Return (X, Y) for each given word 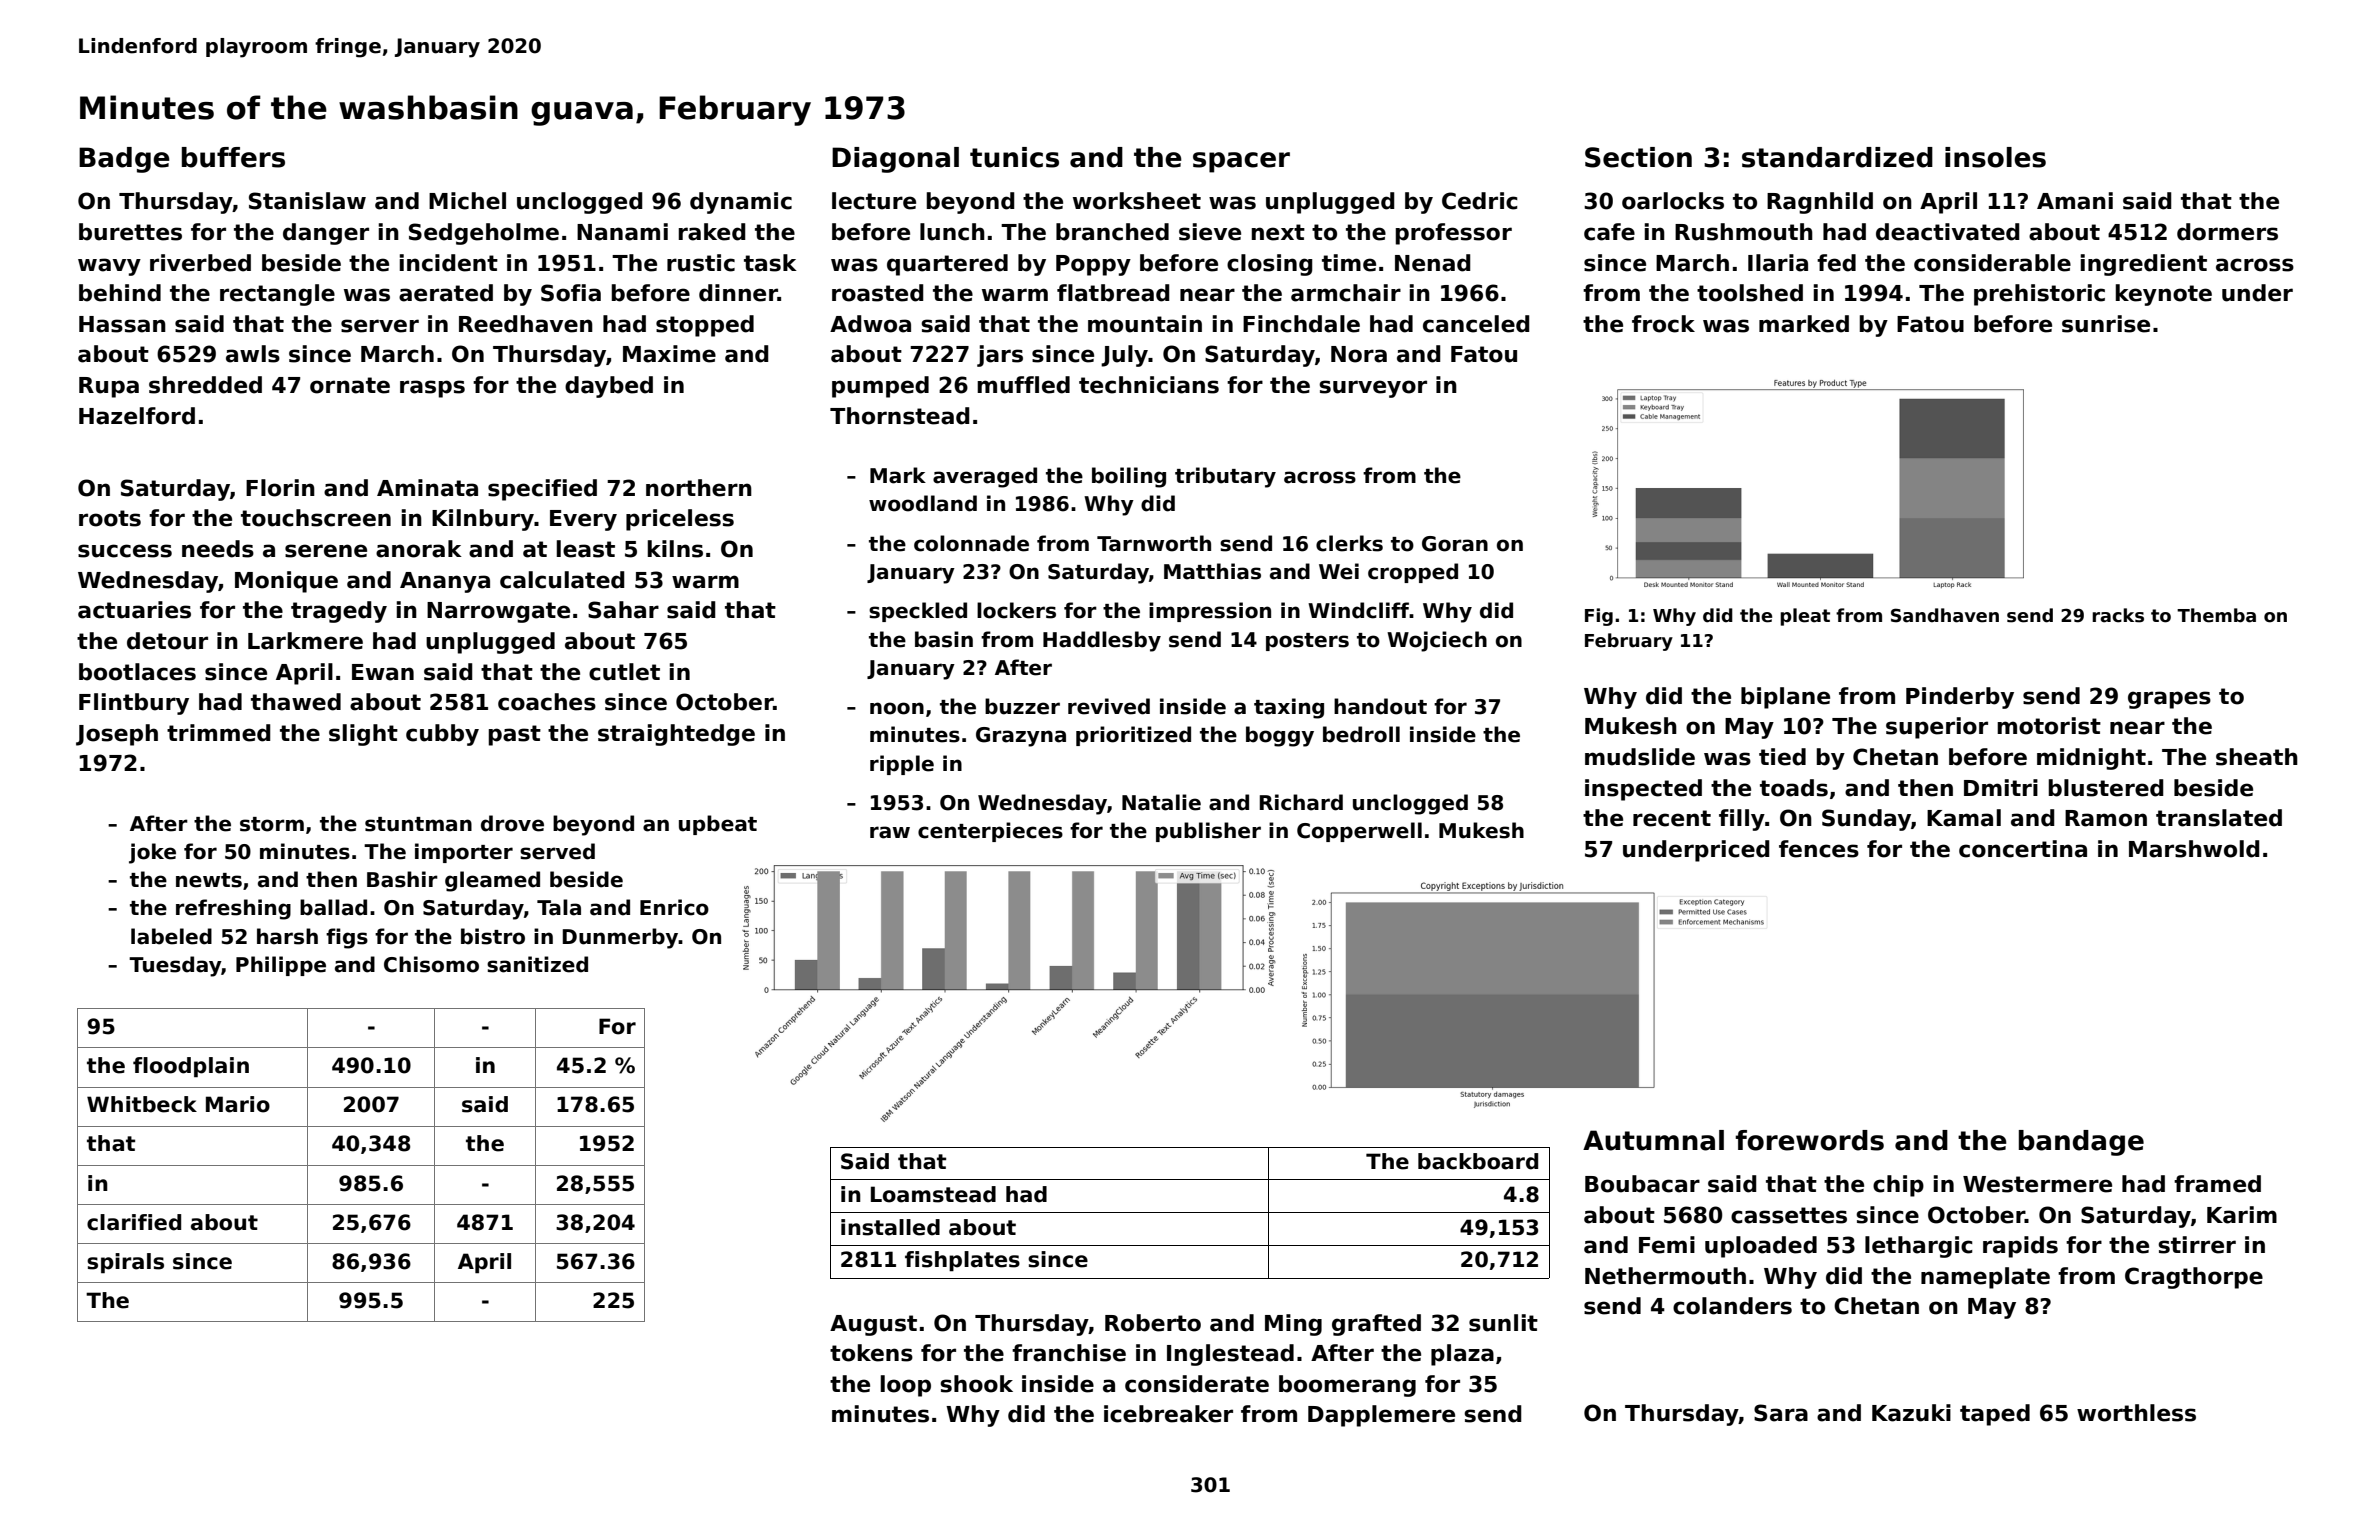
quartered (947, 265)
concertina (2023, 849)
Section (1638, 157)
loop (906, 1386)
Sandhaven (1945, 615)
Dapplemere (1381, 1416)
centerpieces (990, 832)
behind (120, 293)
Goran (1455, 544)
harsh (287, 936)
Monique (286, 582)
